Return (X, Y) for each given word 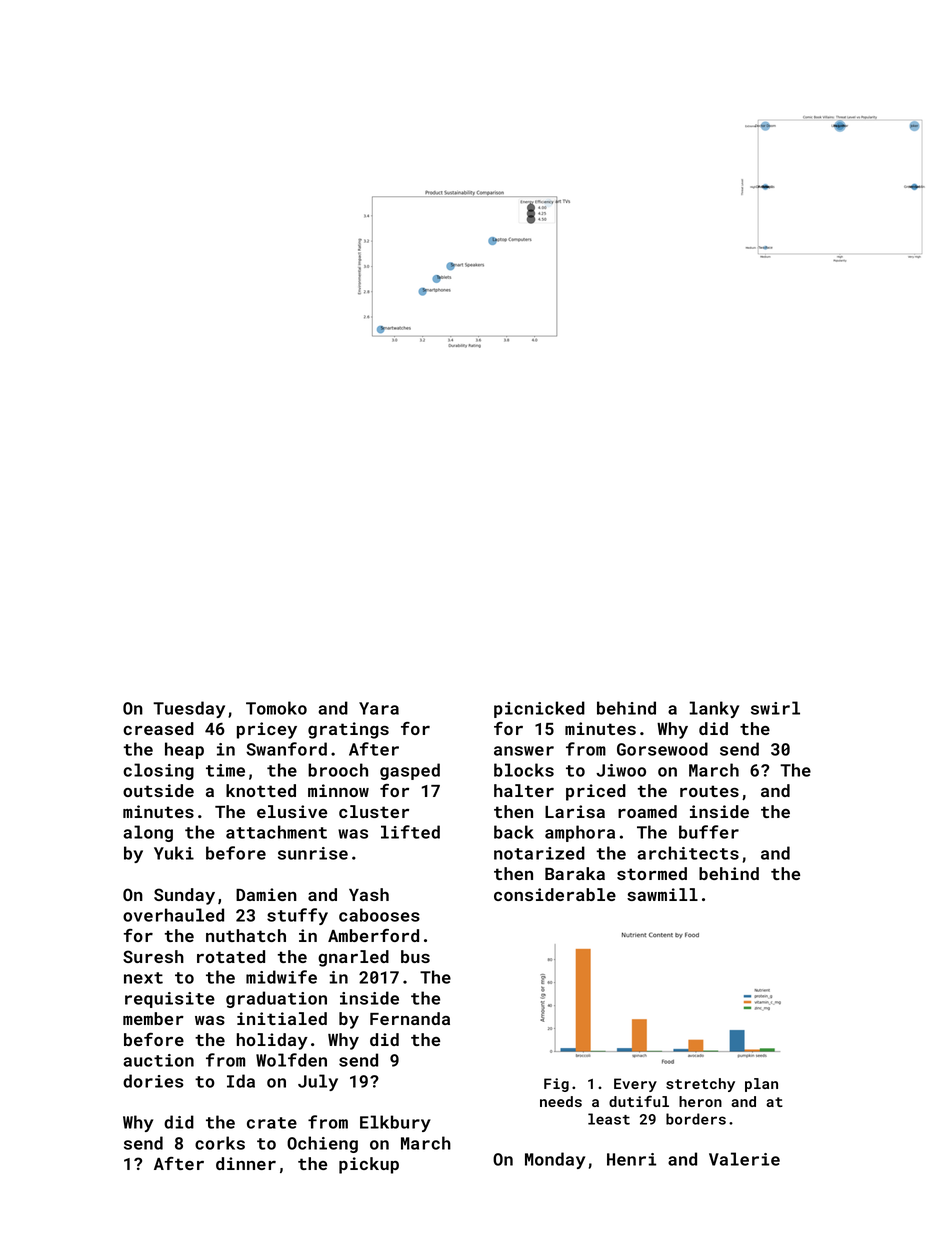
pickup (369, 1165)
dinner (246, 1163)
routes (709, 791)
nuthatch (246, 935)
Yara (379, 708)
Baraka (575, 873)
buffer (709, 832)
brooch (338, 770)
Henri (631, 1159)
